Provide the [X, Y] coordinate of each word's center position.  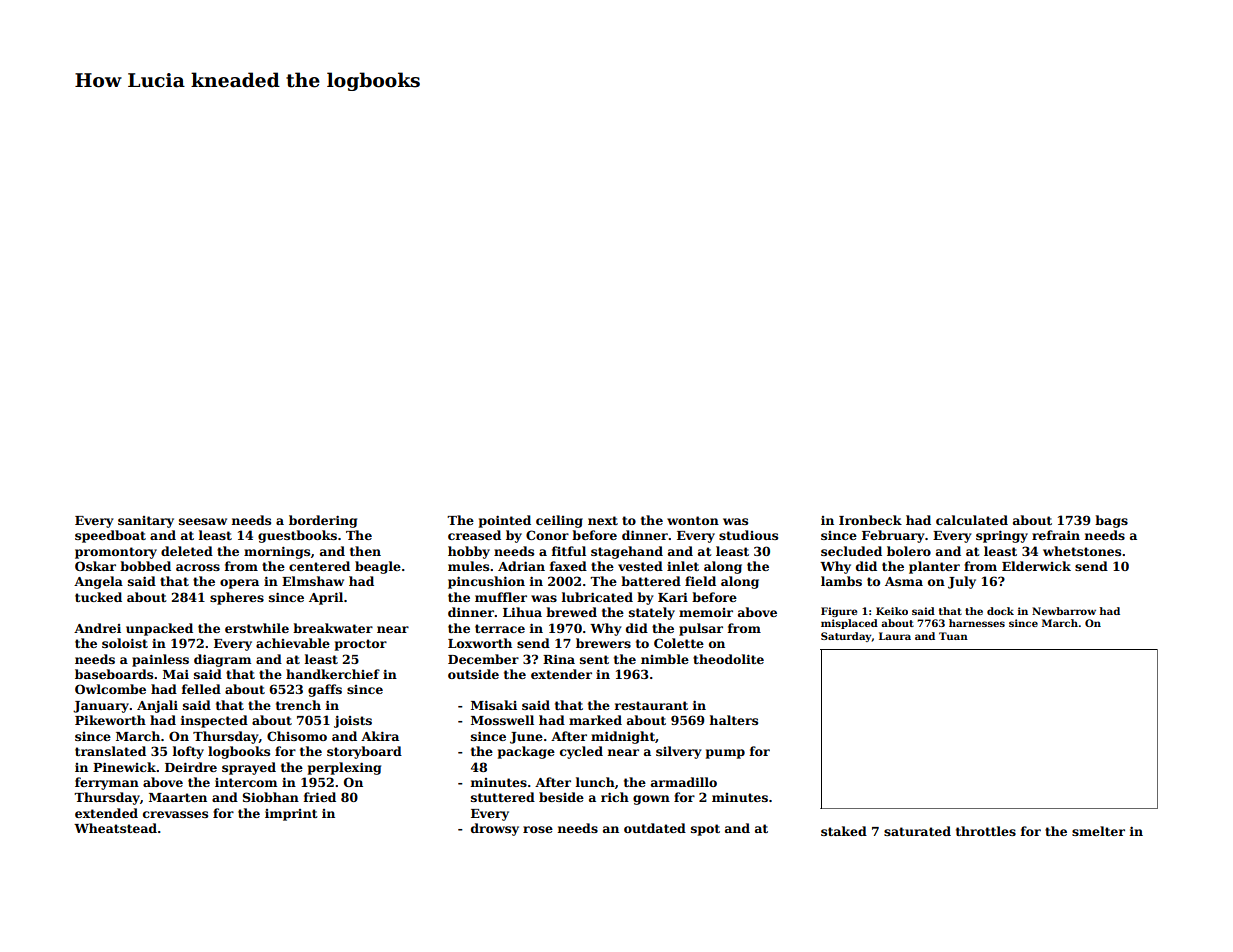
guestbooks [297, 536]
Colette [679, 643]
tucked [98, 597]
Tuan [953, 636]
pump [725, 754]
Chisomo [297, 736]
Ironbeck [870, 520]
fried [320, 797]
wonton [693, 520]
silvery [679, 752]
